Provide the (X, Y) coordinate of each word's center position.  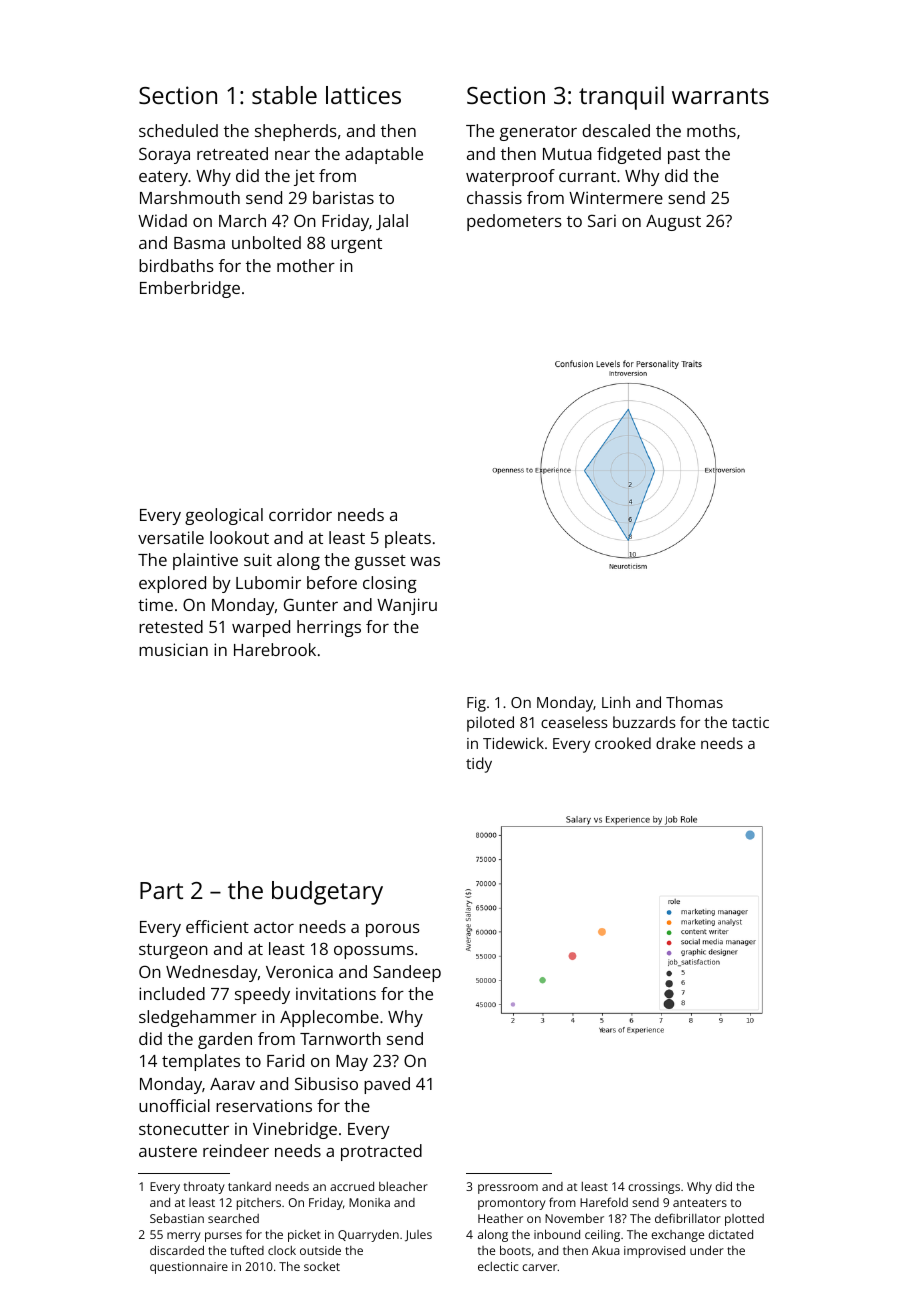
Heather (500, 1218)
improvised (654, 1252)
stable (284, 95)
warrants (720, 96)
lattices (363, 95)
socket (322, 1266)
